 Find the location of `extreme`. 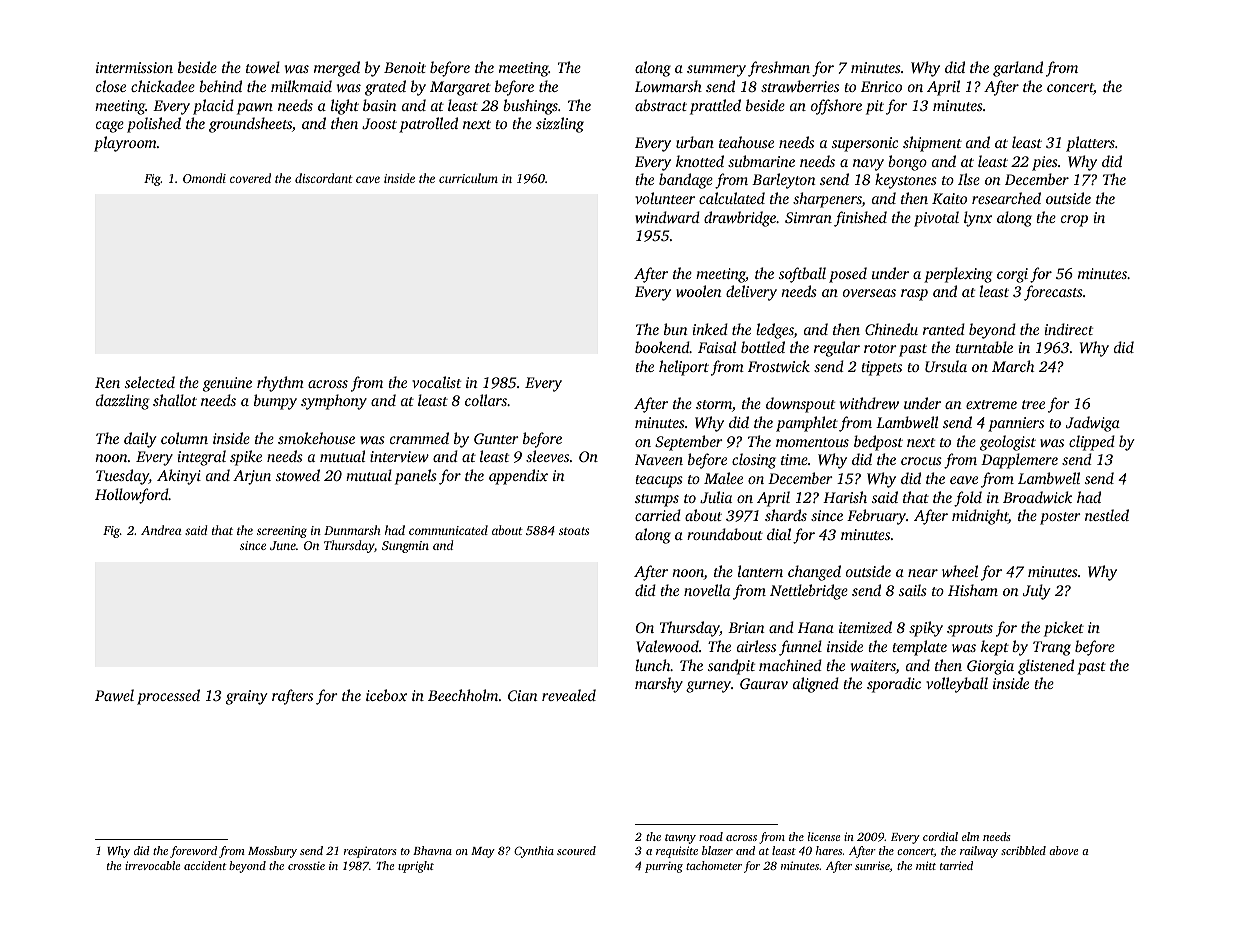

extreme is located at coordinates (991, 404).
